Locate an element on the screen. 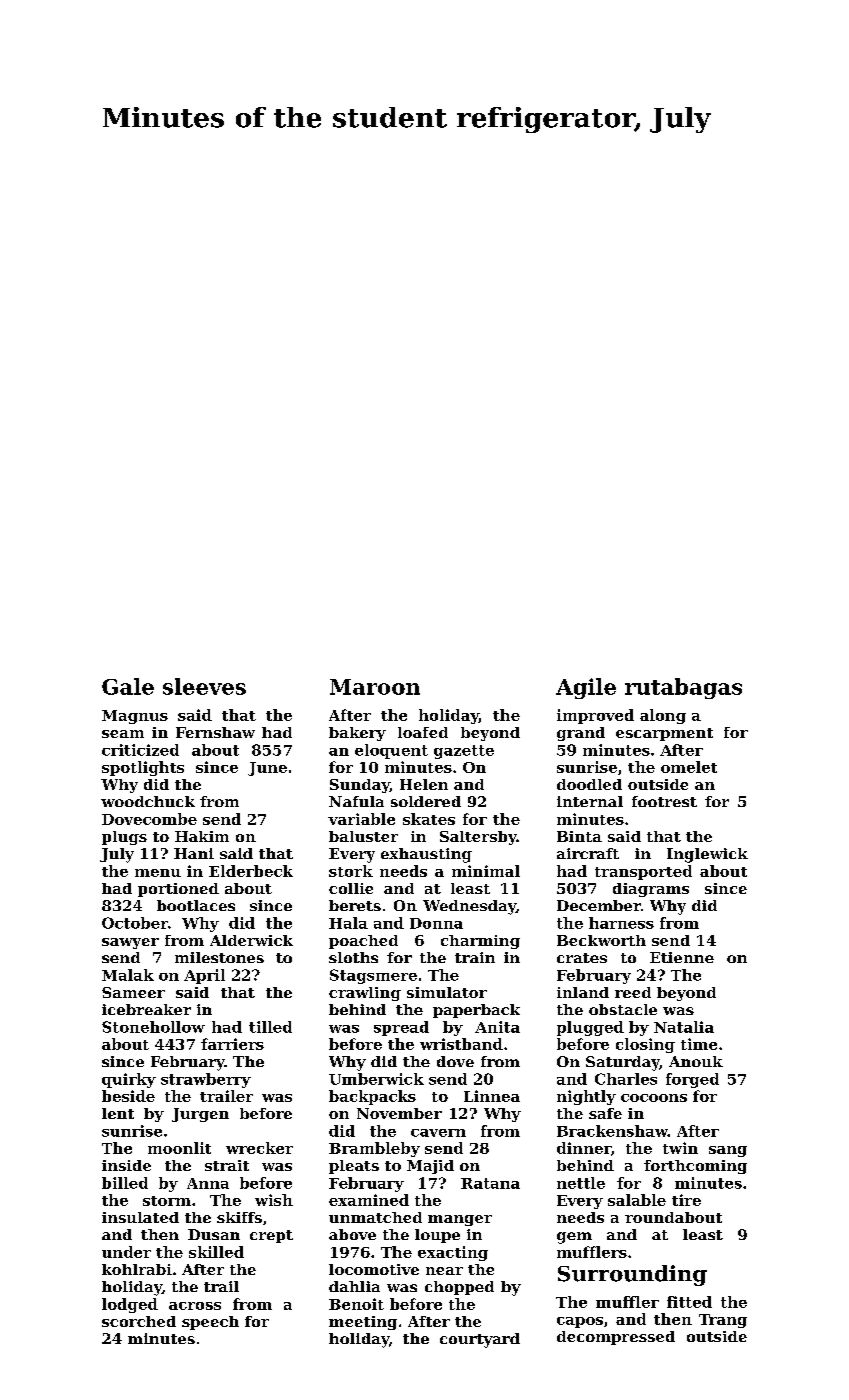 The image size is (849, 1400). kohlrabi is located at coordinates (137, 1269).
